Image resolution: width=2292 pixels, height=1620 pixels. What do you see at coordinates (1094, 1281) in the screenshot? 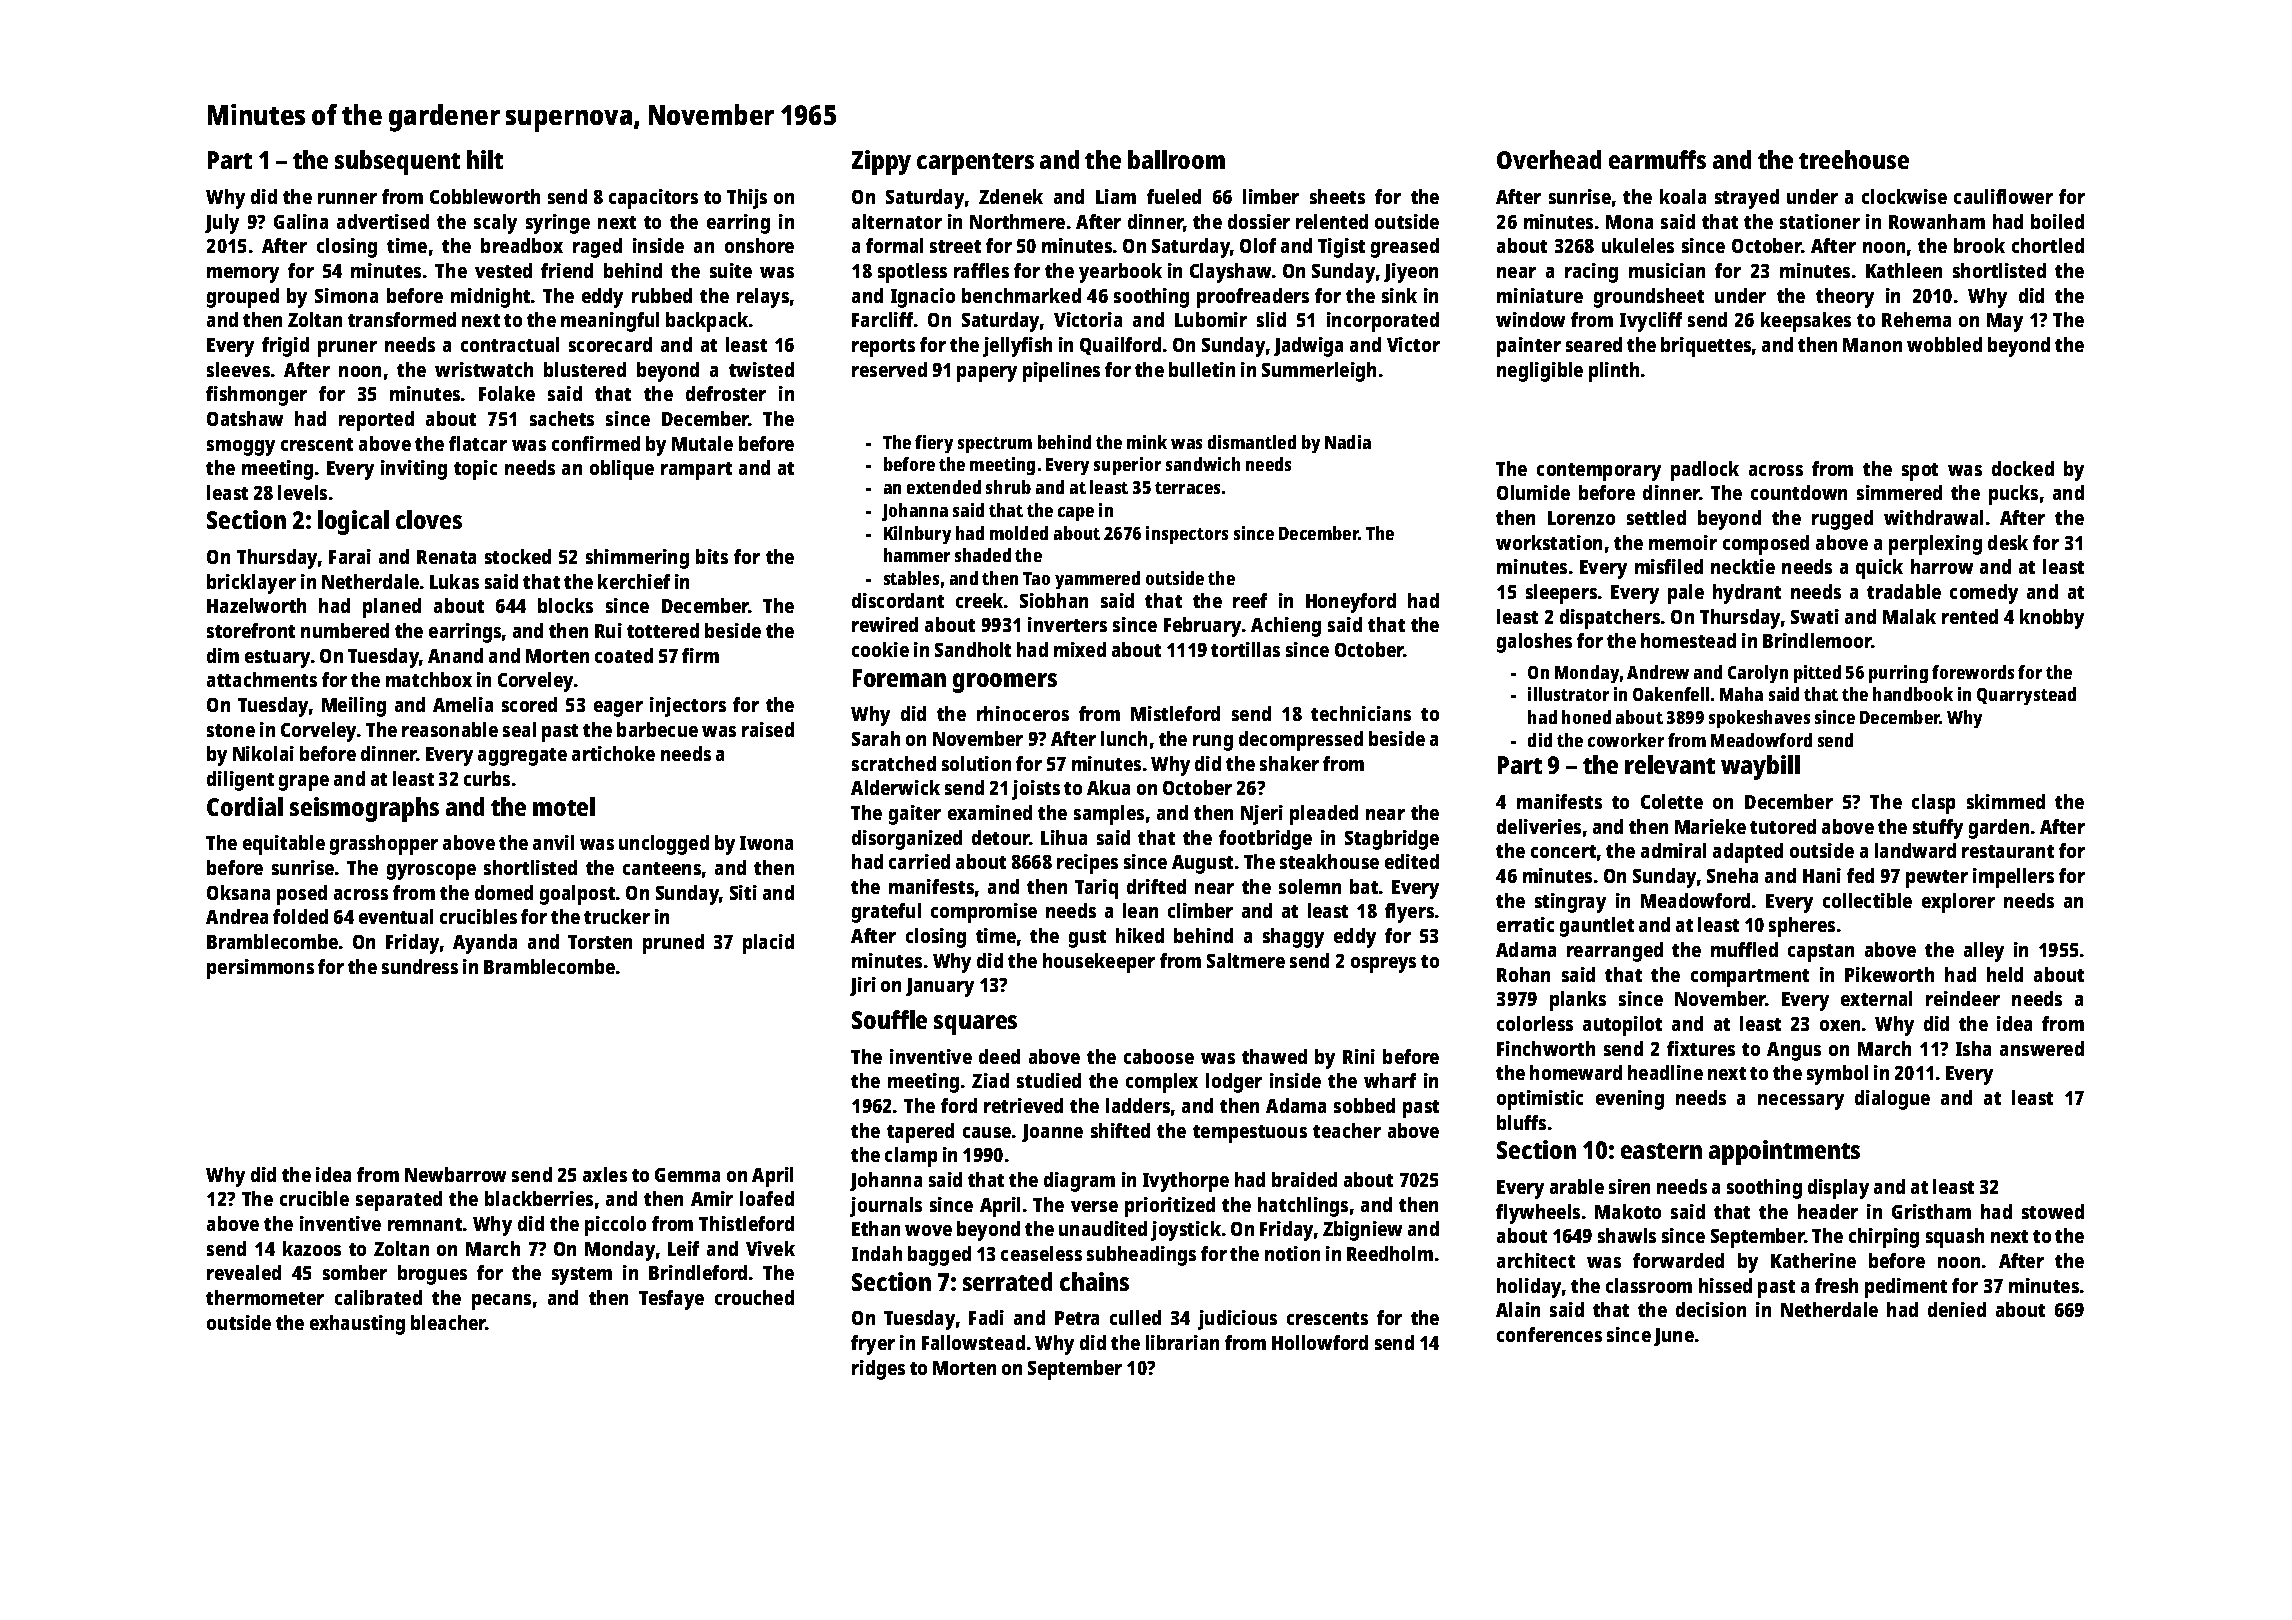
I see `chains` at bounding box center [1094, 1281].
